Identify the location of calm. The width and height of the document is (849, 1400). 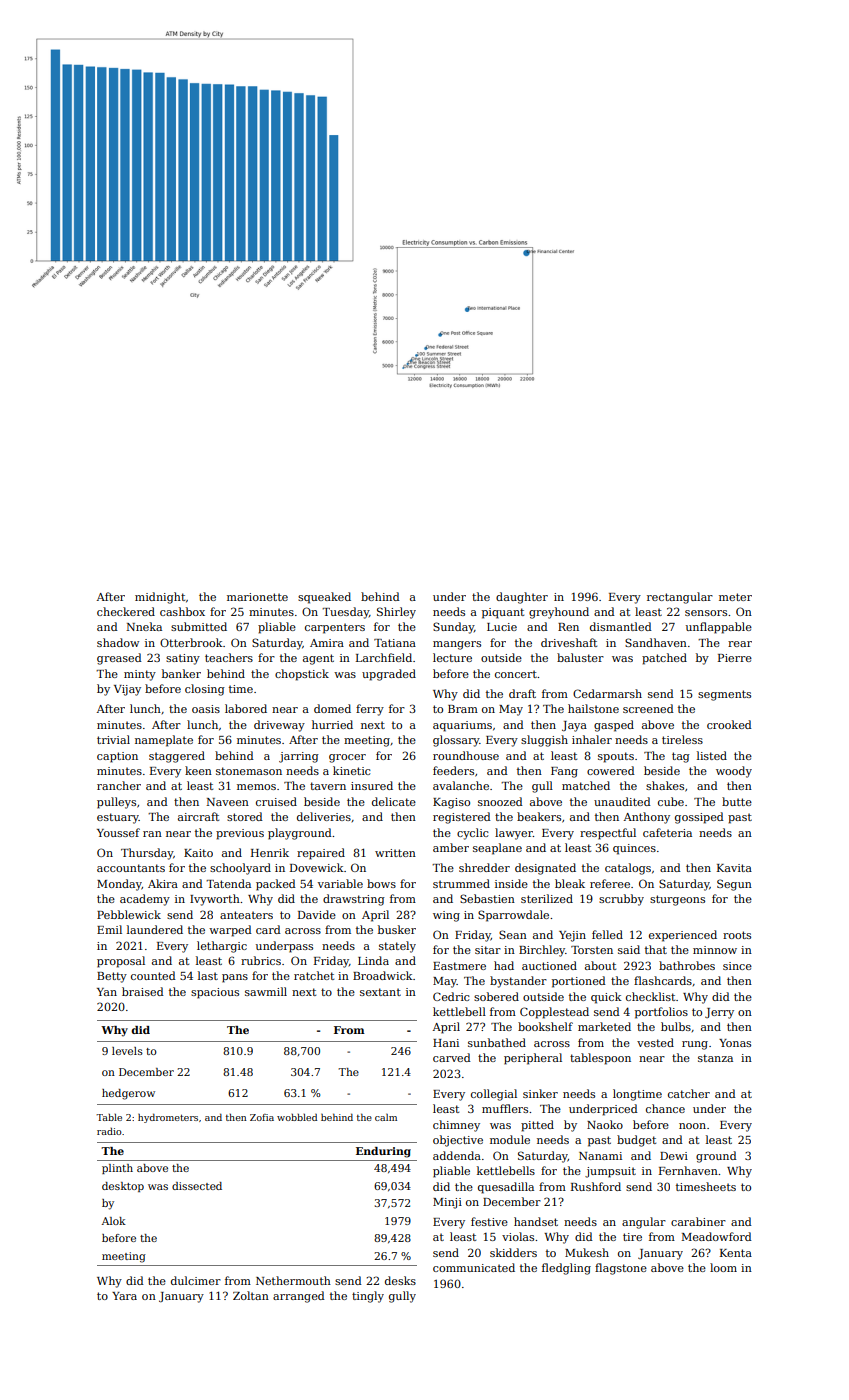
(386, 1117).
